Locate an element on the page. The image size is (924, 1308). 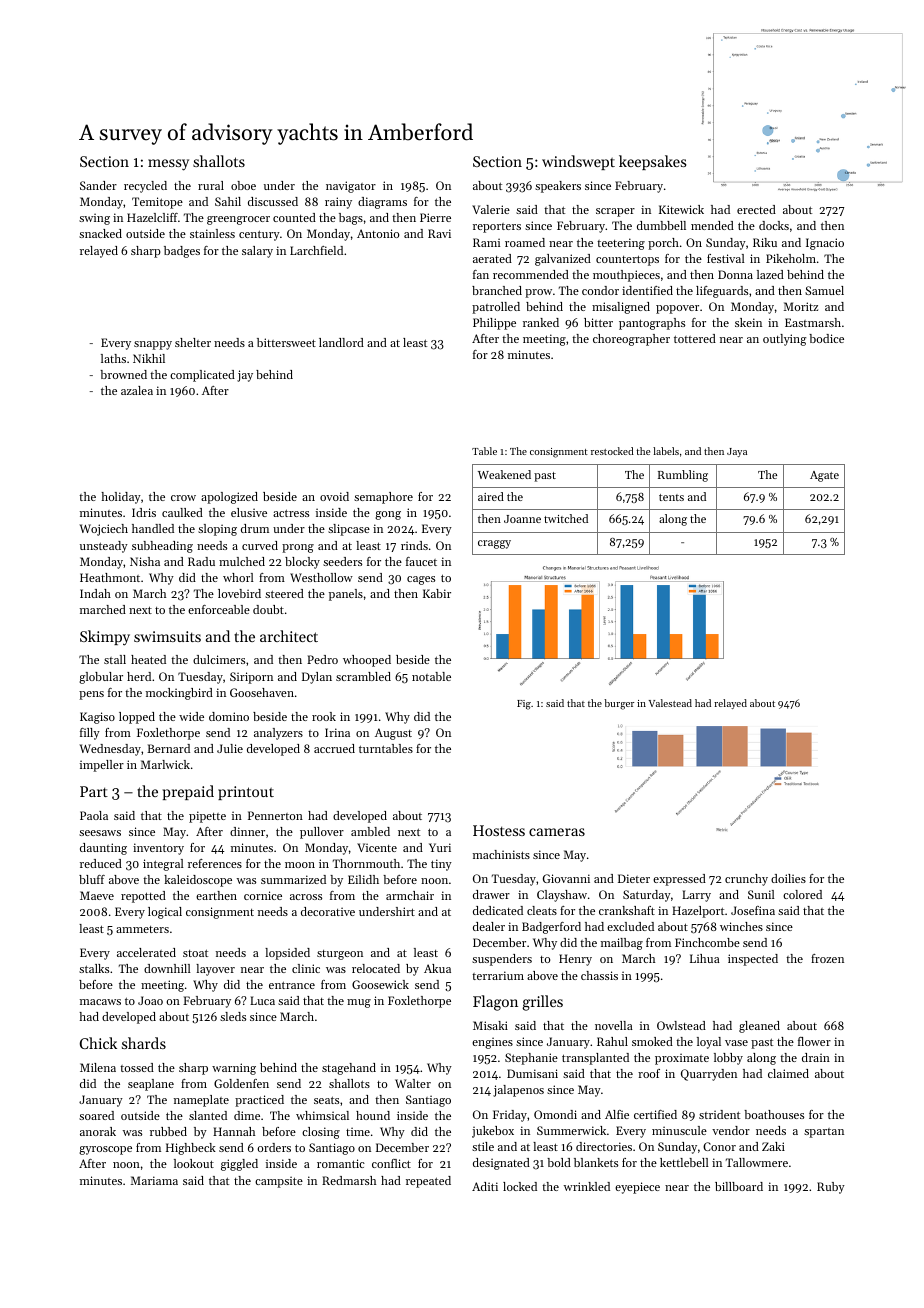
dulcimers is located at coordinates (219, 659).
